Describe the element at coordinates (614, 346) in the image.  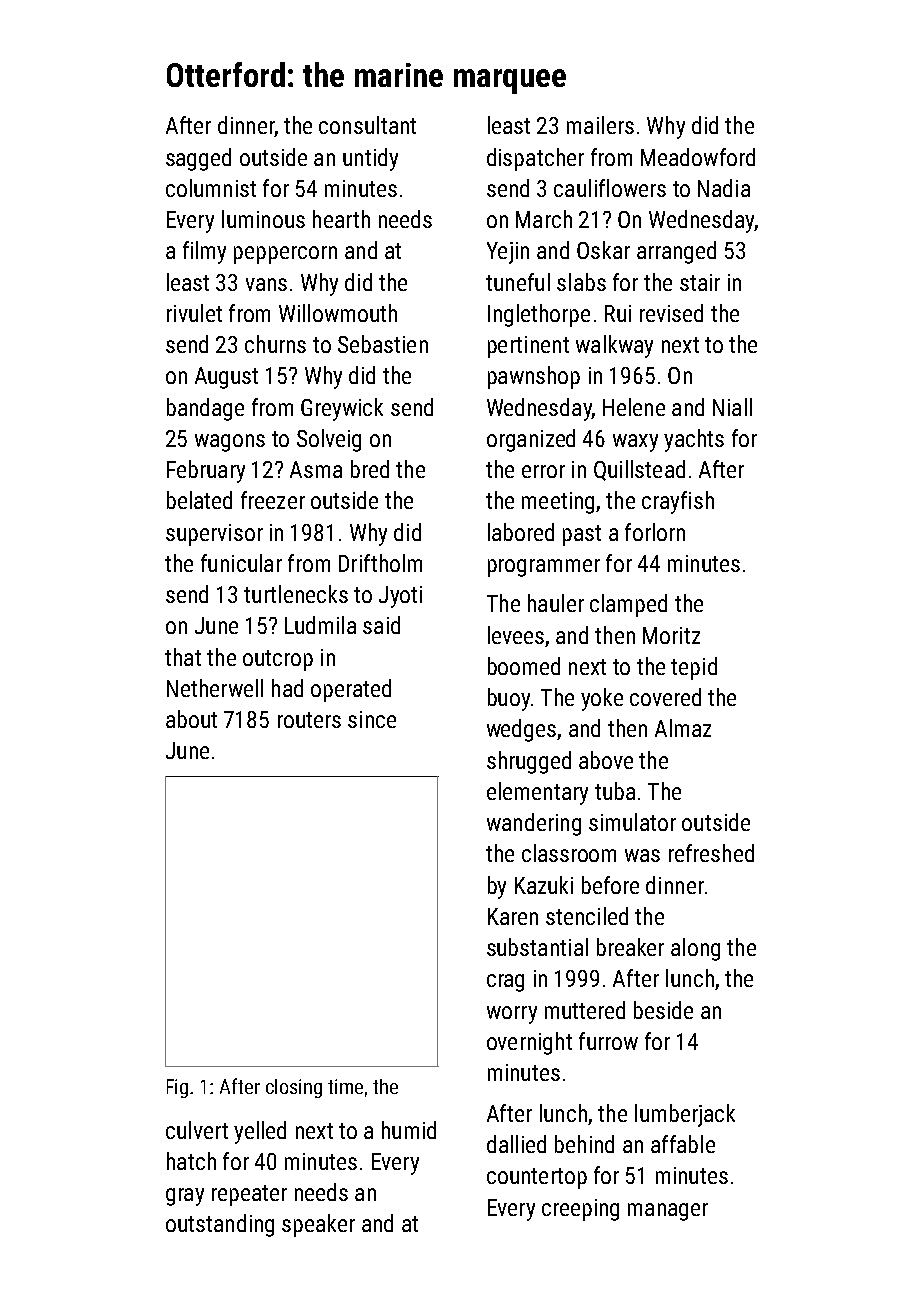
I see `walkway` at that location.
